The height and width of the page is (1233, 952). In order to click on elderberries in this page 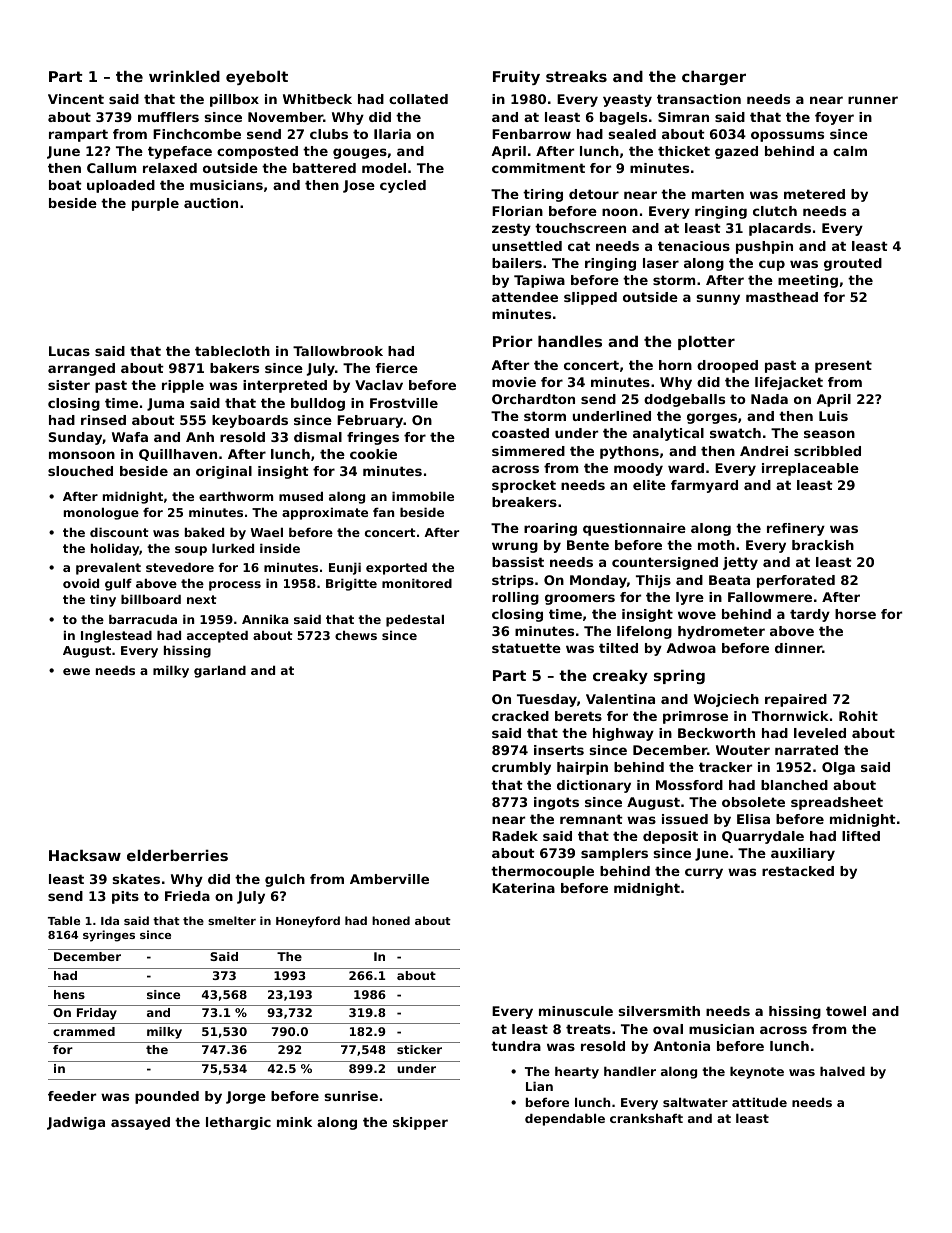, I will do `click(177, 855)`.
